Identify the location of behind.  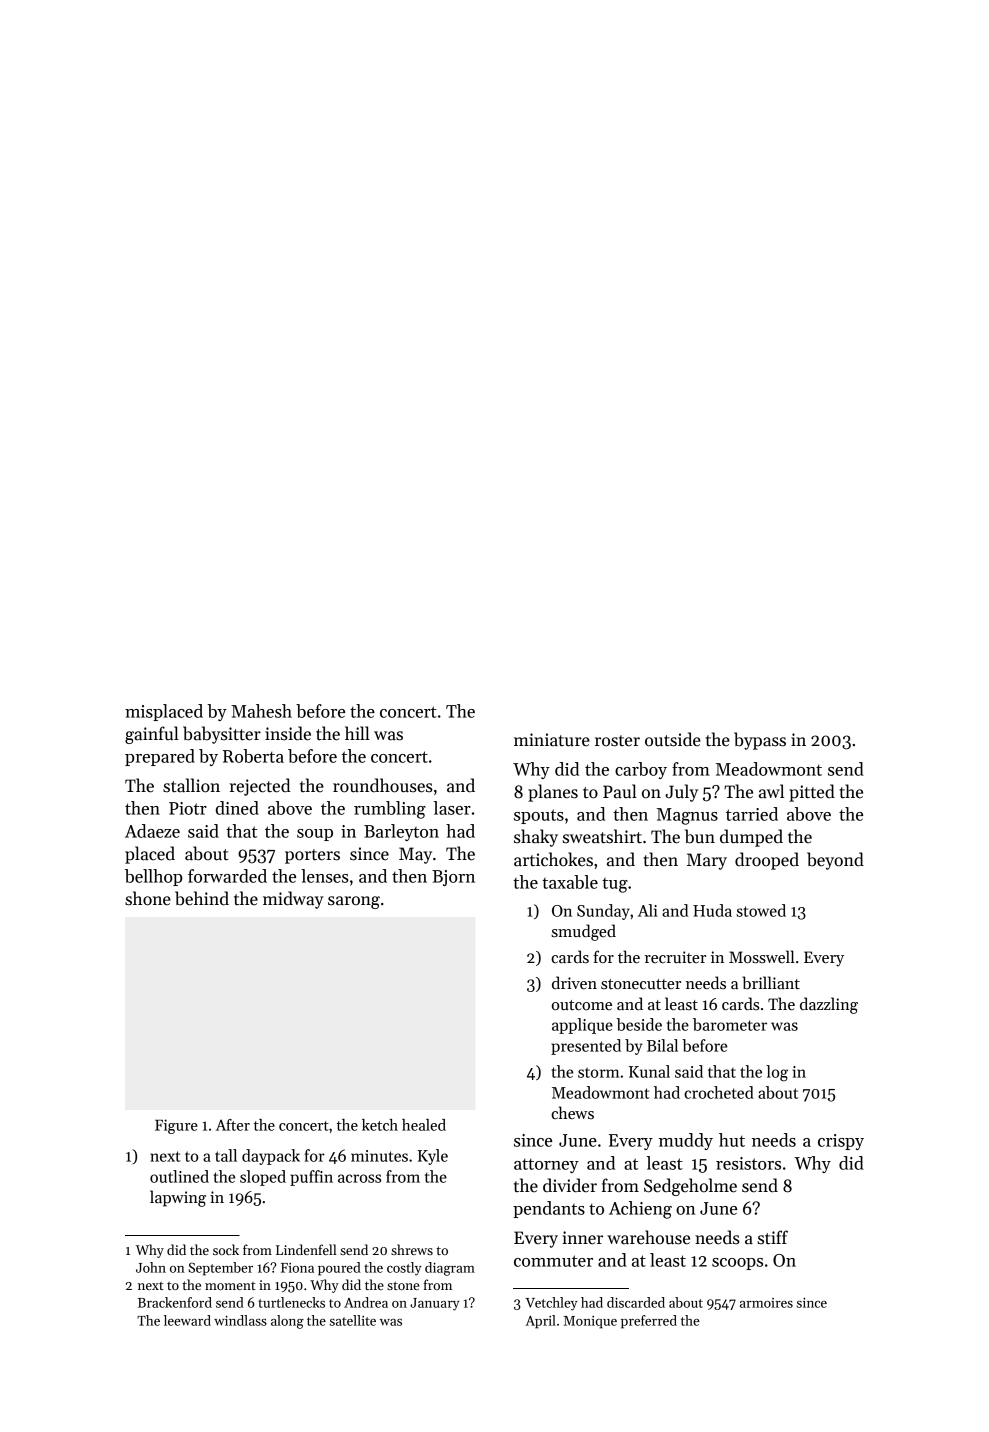
(202, 898).
